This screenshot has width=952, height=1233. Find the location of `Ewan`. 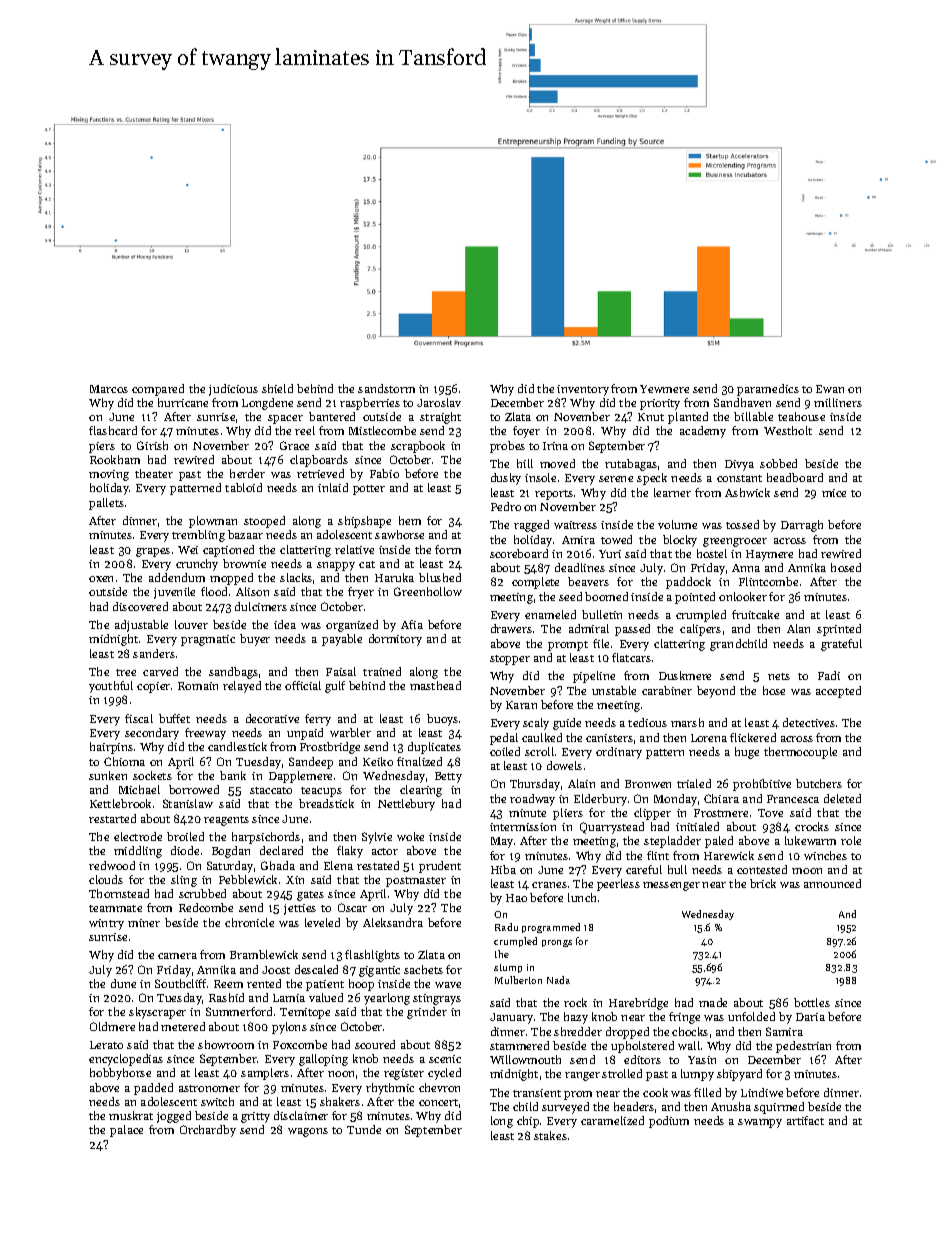

Ewan is located at coordinates (830, 389).
